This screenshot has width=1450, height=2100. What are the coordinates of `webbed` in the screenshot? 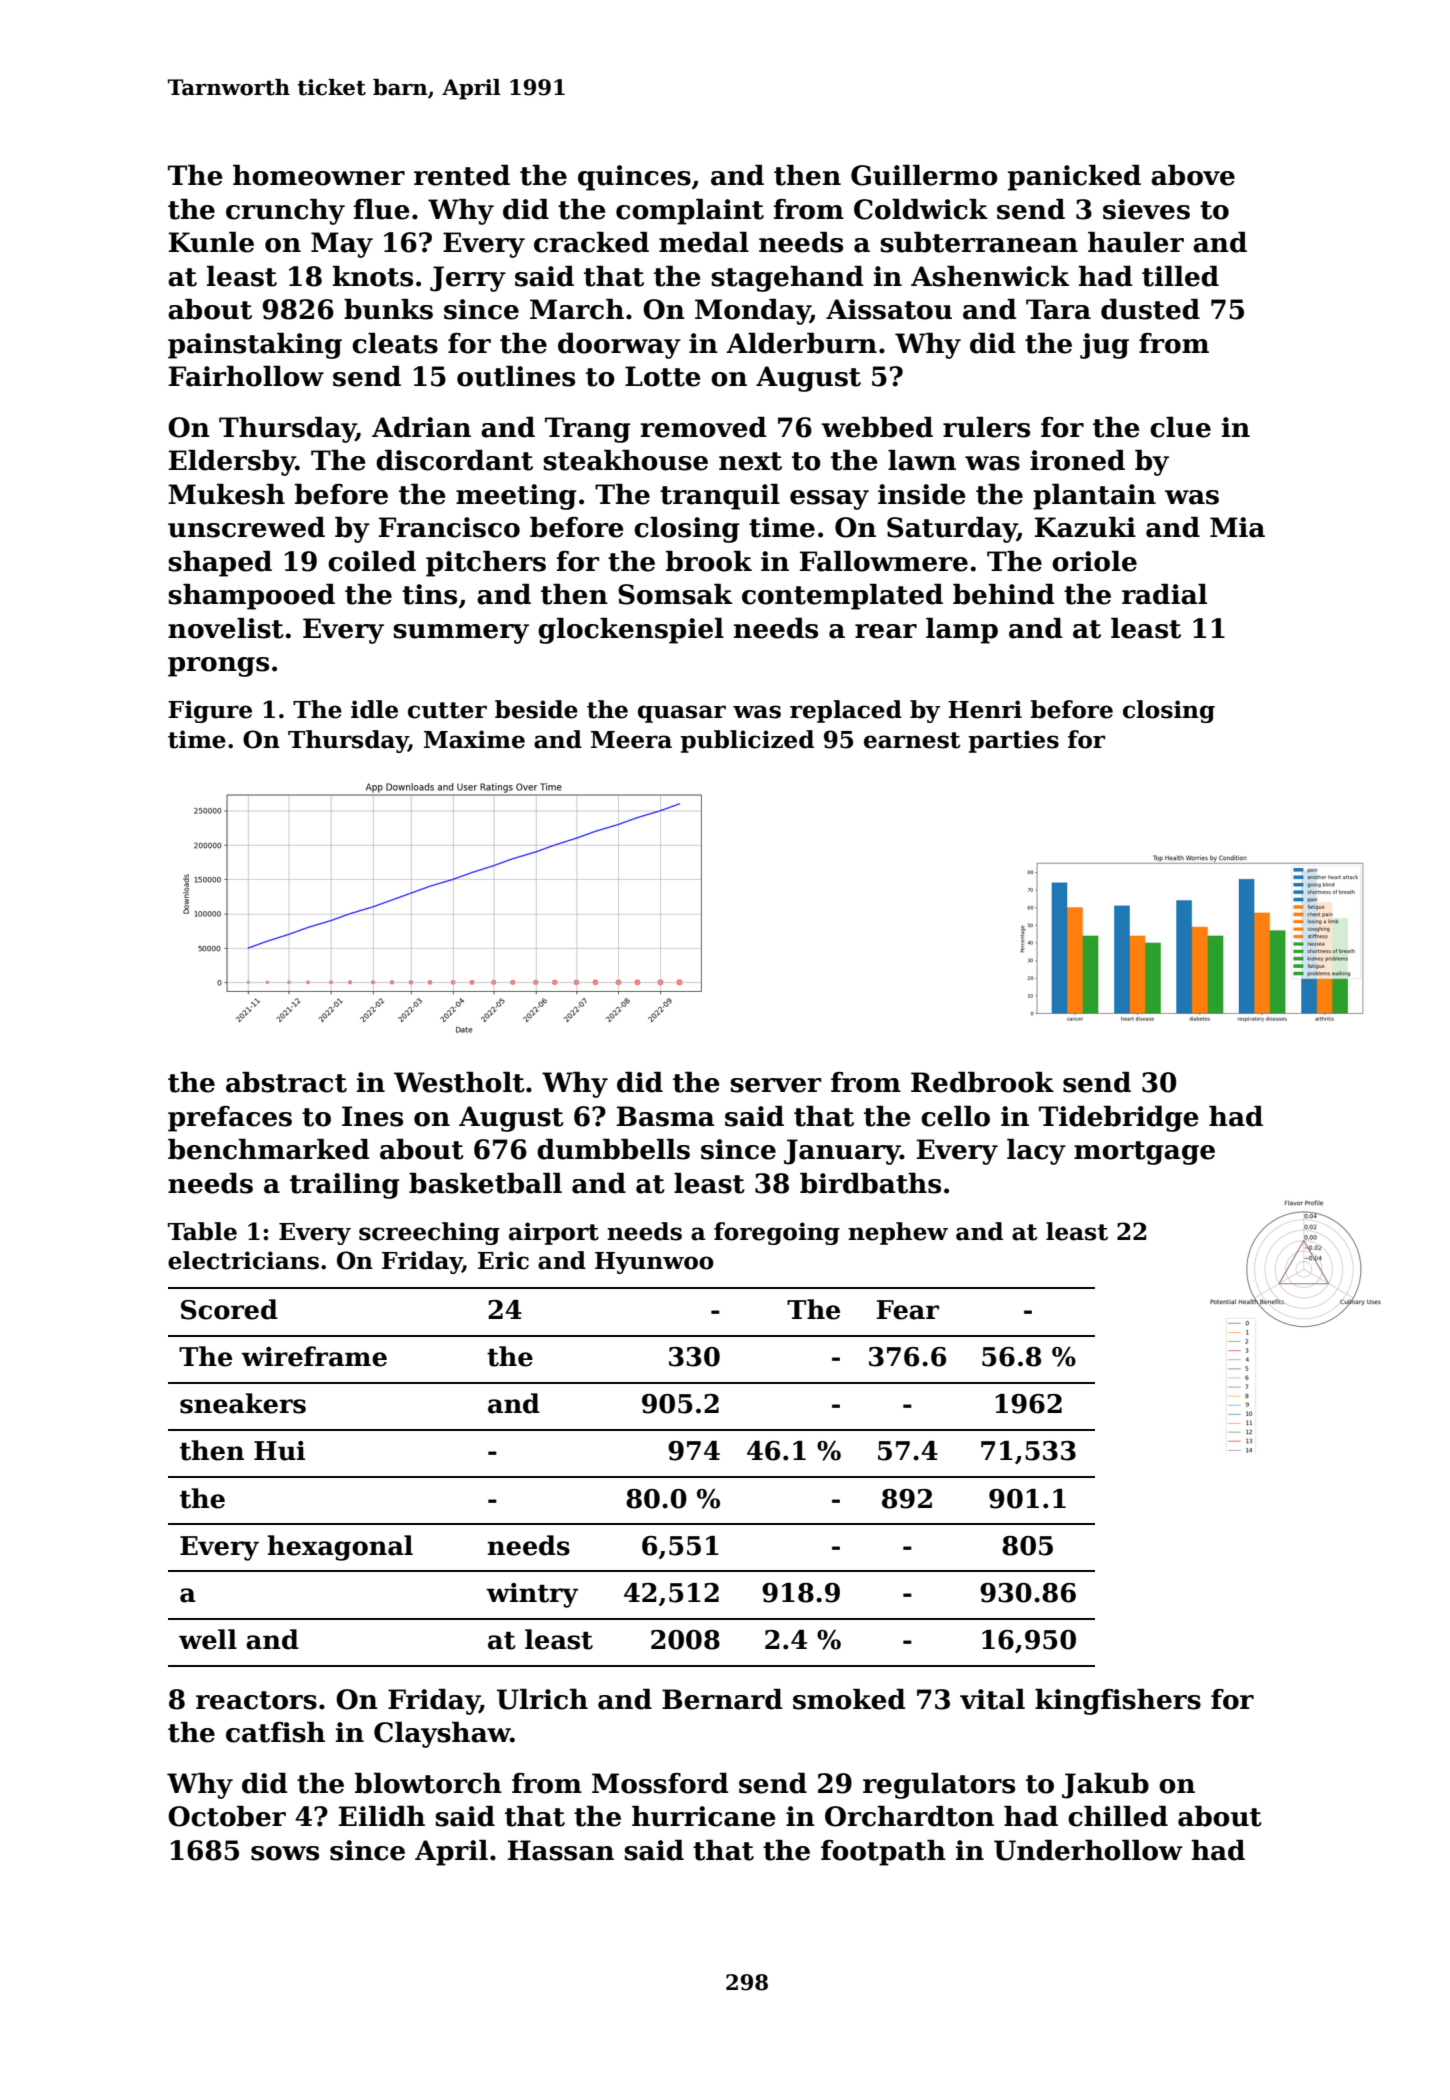 It's located at (877, 427).
